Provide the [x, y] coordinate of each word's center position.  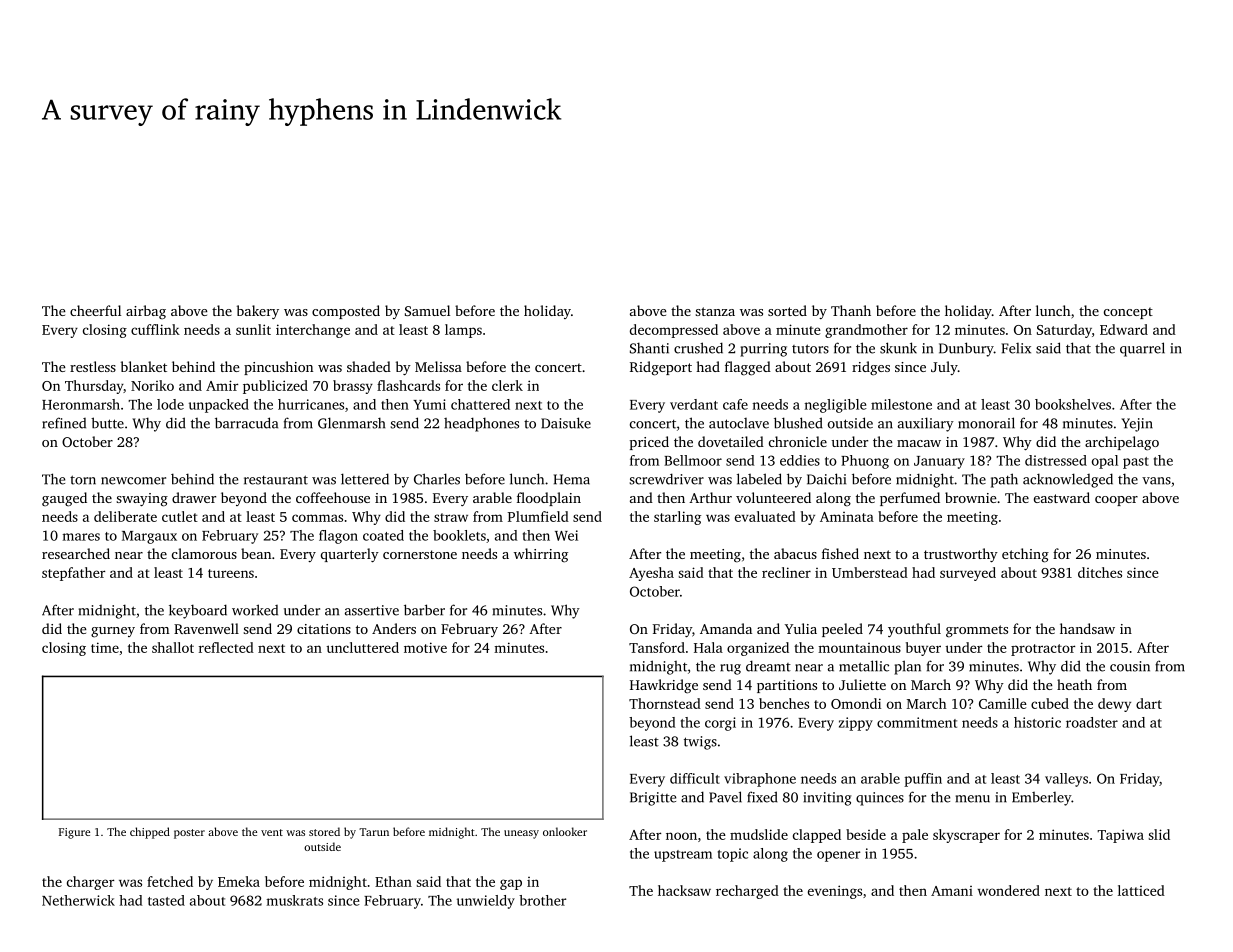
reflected [226, 647]
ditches [1100, 572]
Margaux [149, 537]
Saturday [1064, 331]
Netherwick [78, 900]
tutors [810, 349]
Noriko [152, 385]
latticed [1141, 890]
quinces [880, 799]
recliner [786, 572]
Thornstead [665, 703]
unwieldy [486, 902]
